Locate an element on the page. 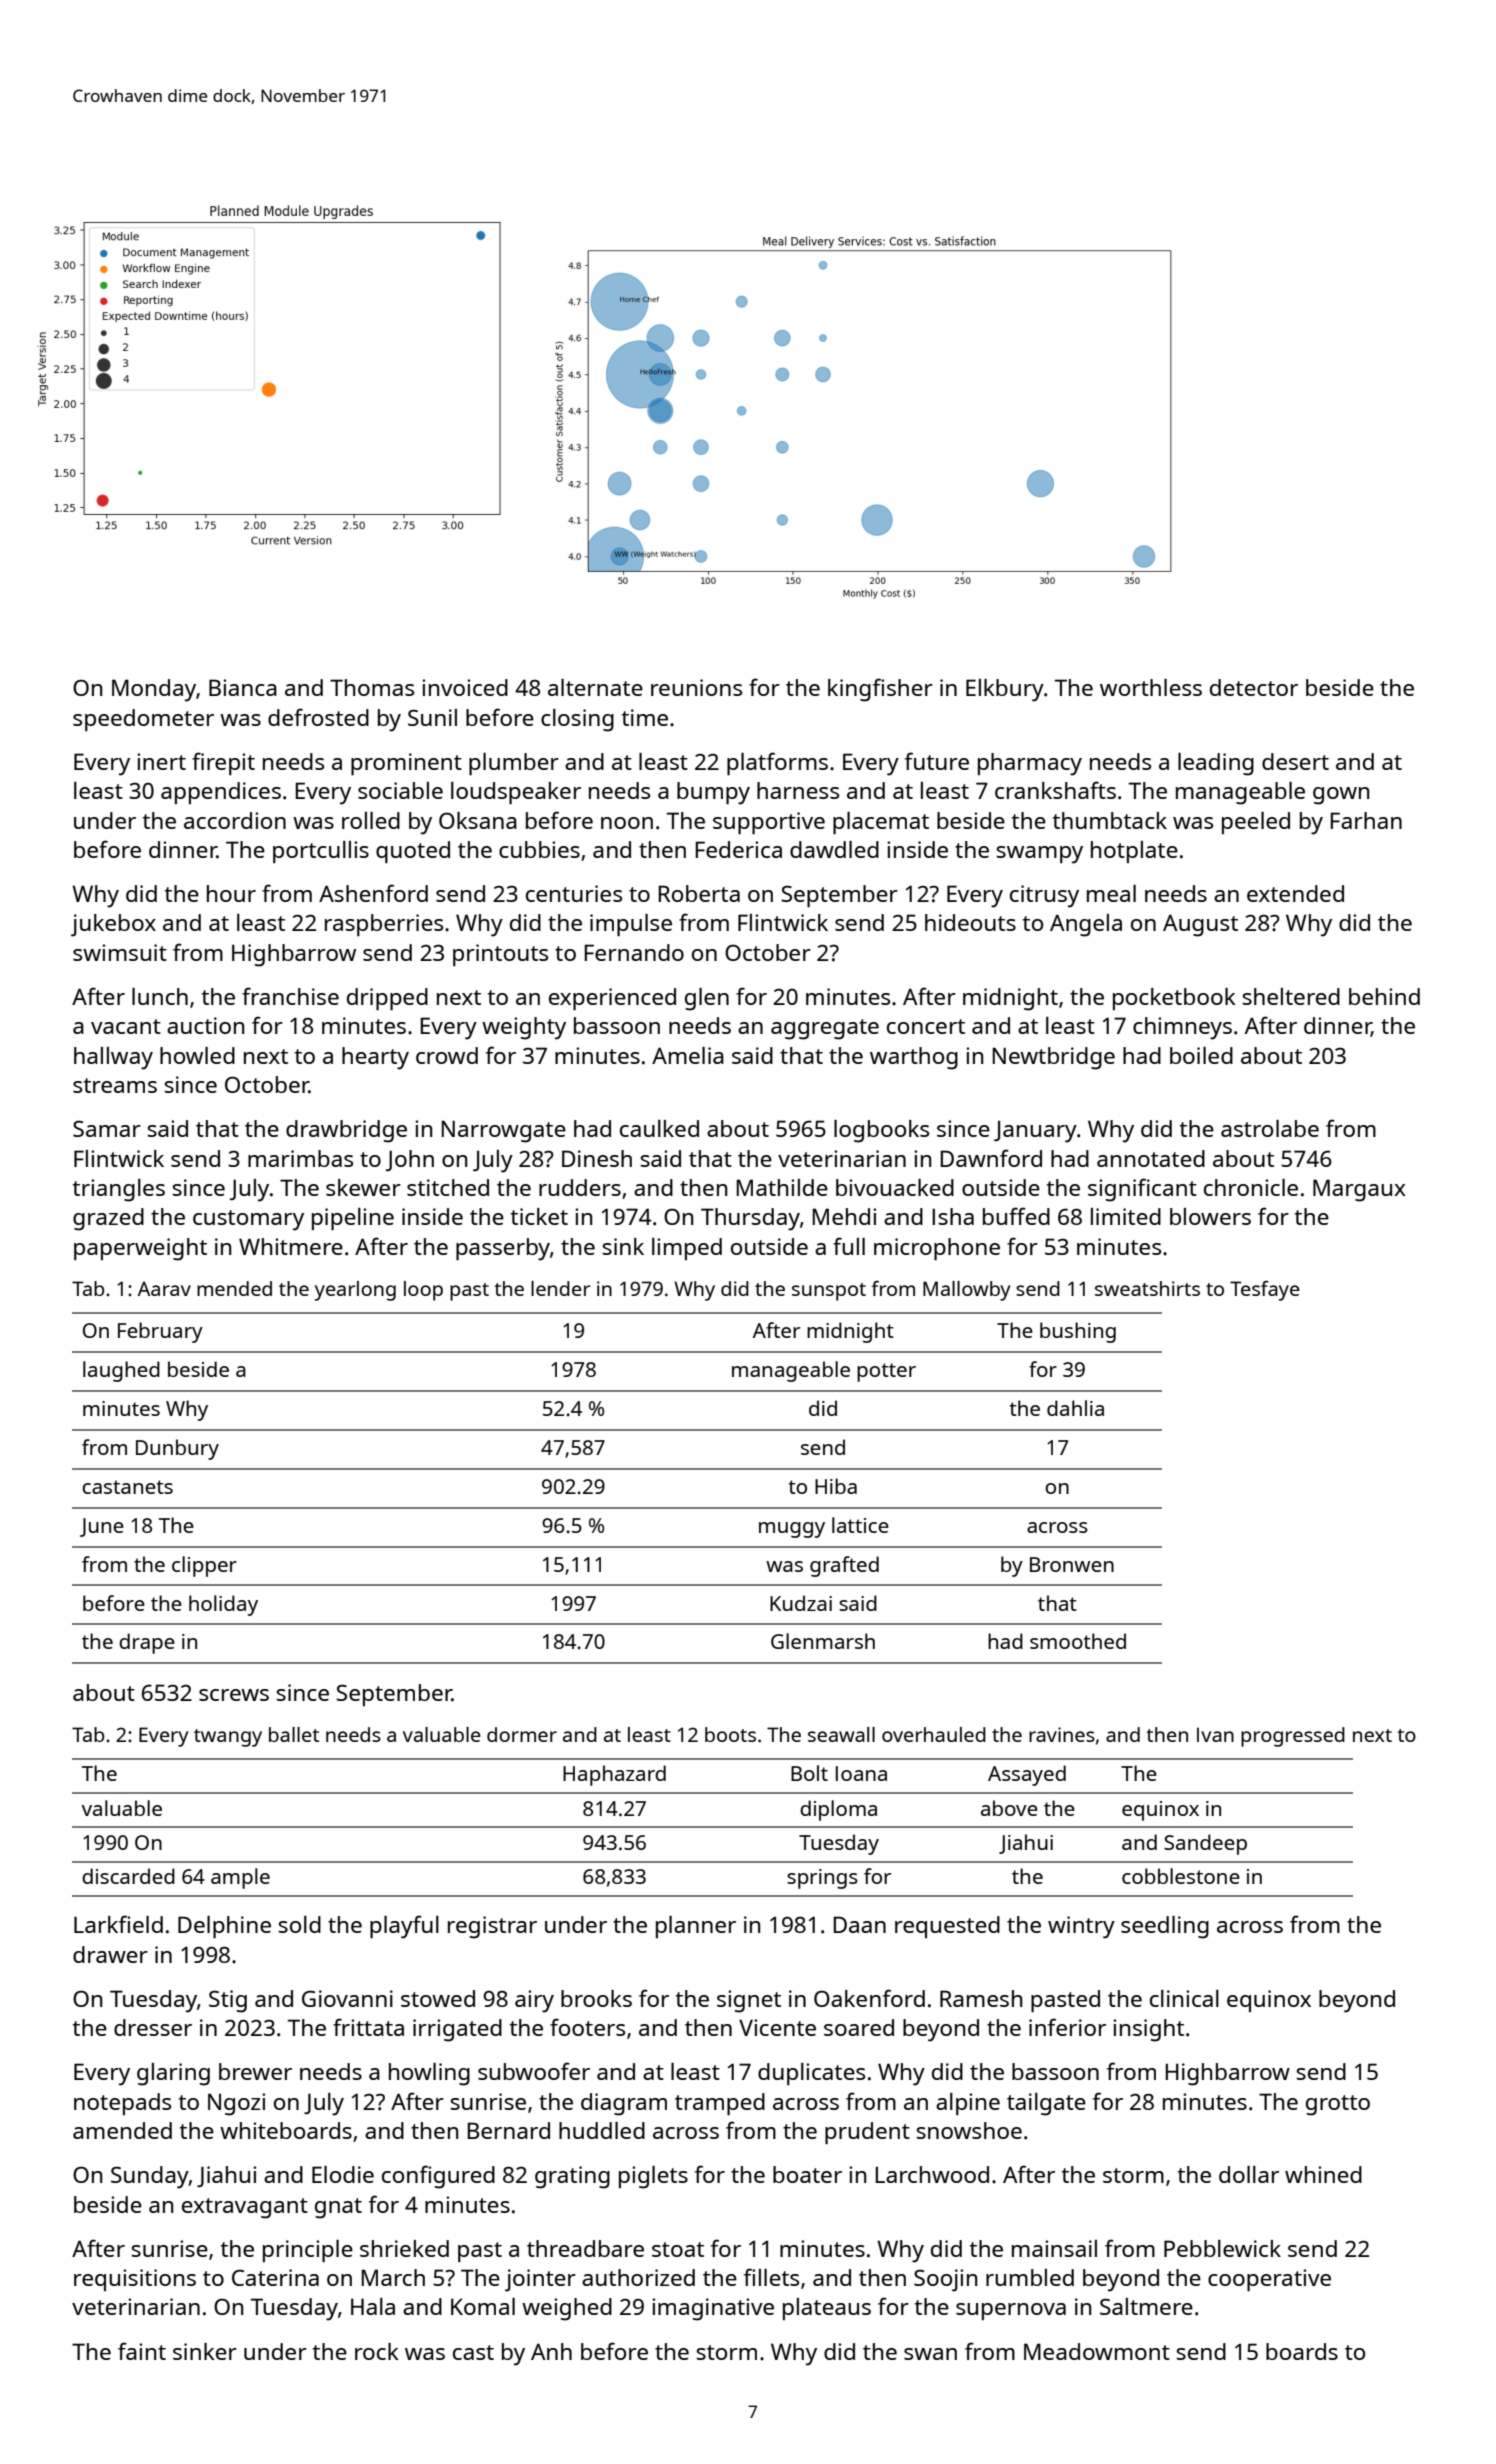  bivouacked is located at coordinates (895, 1187).
